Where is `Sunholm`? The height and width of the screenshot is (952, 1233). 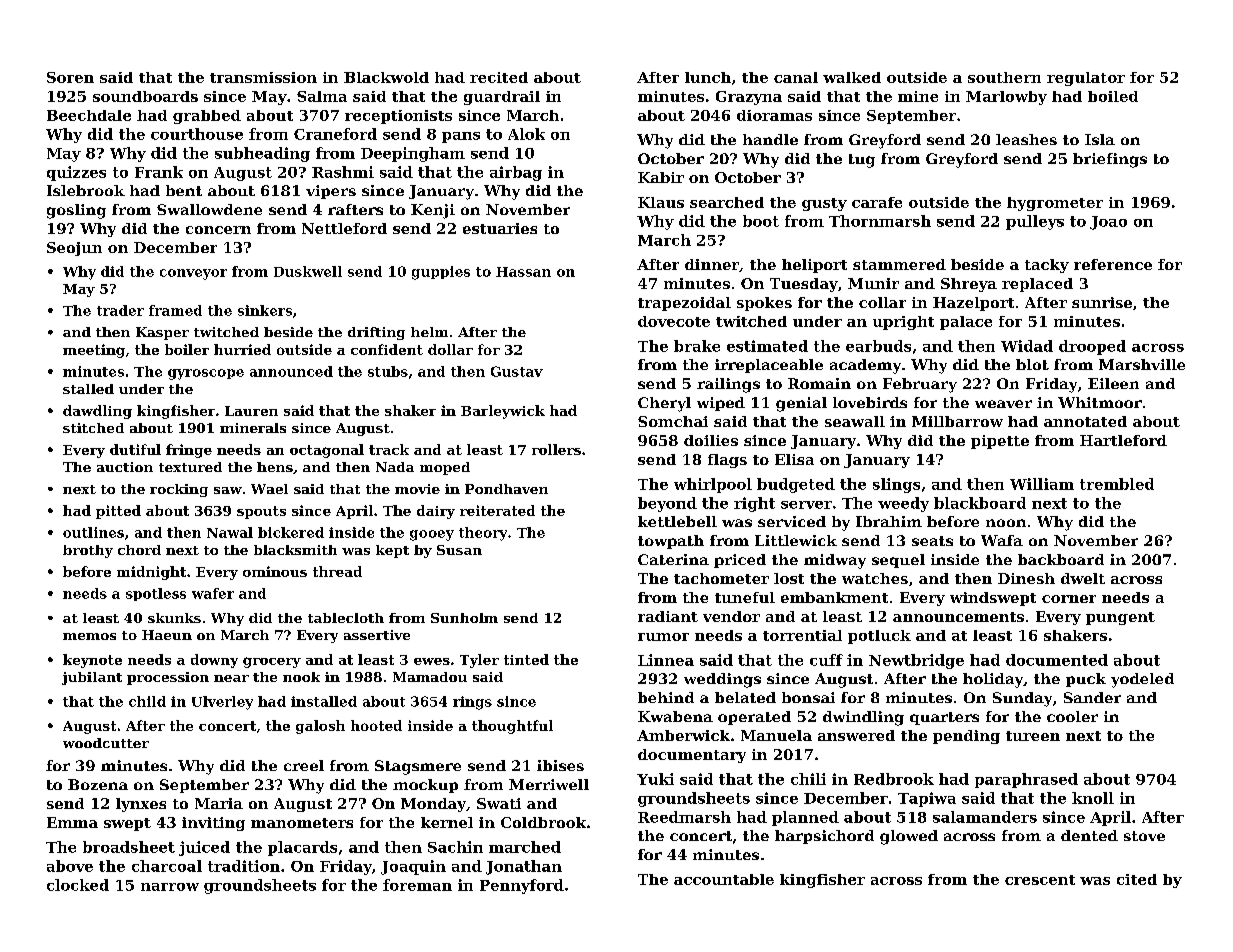 Sunholm is located at coordinates (464, 618).
